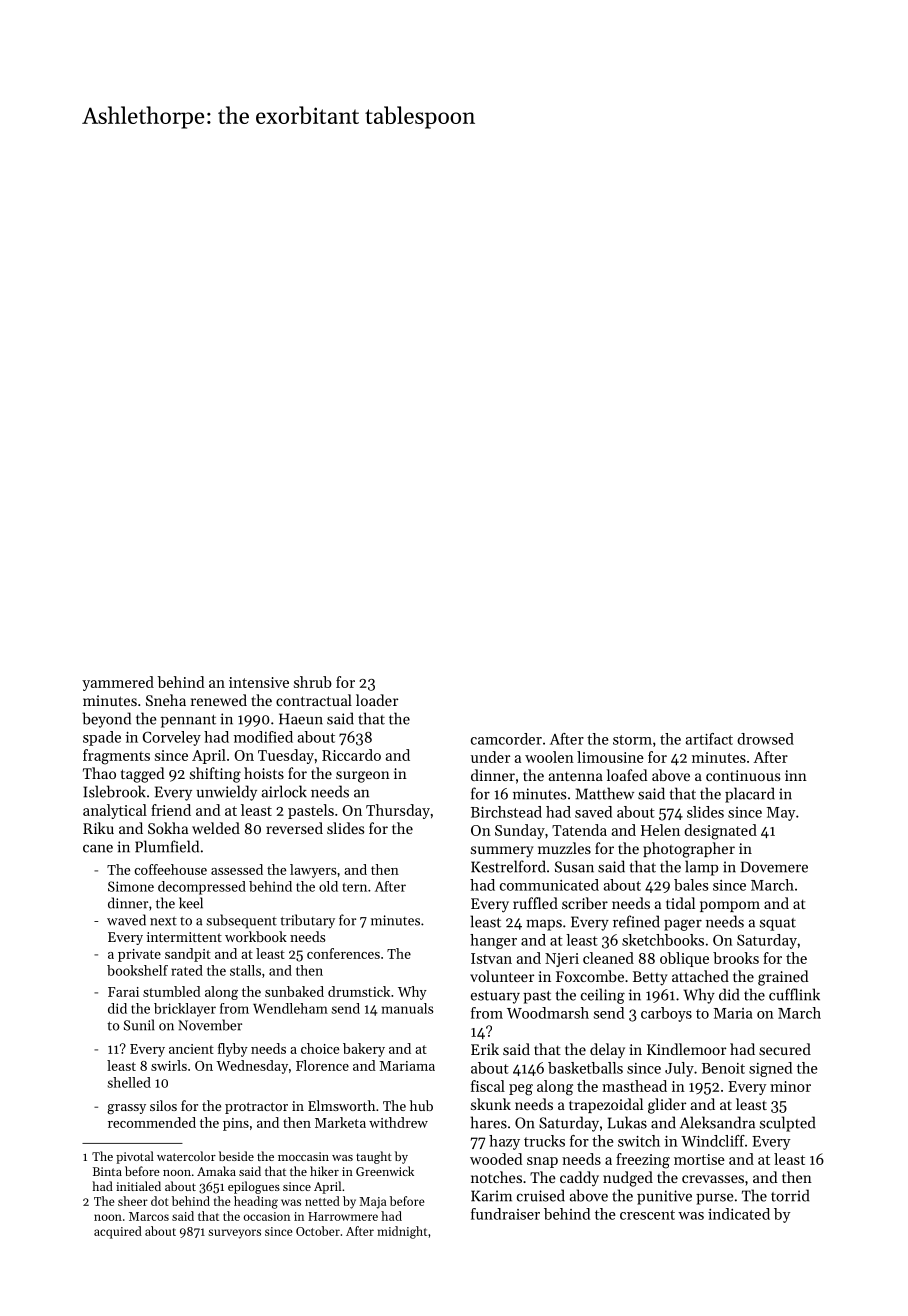 The image size is (908, 1316). I want to click on pennant, so click(188, 721).
